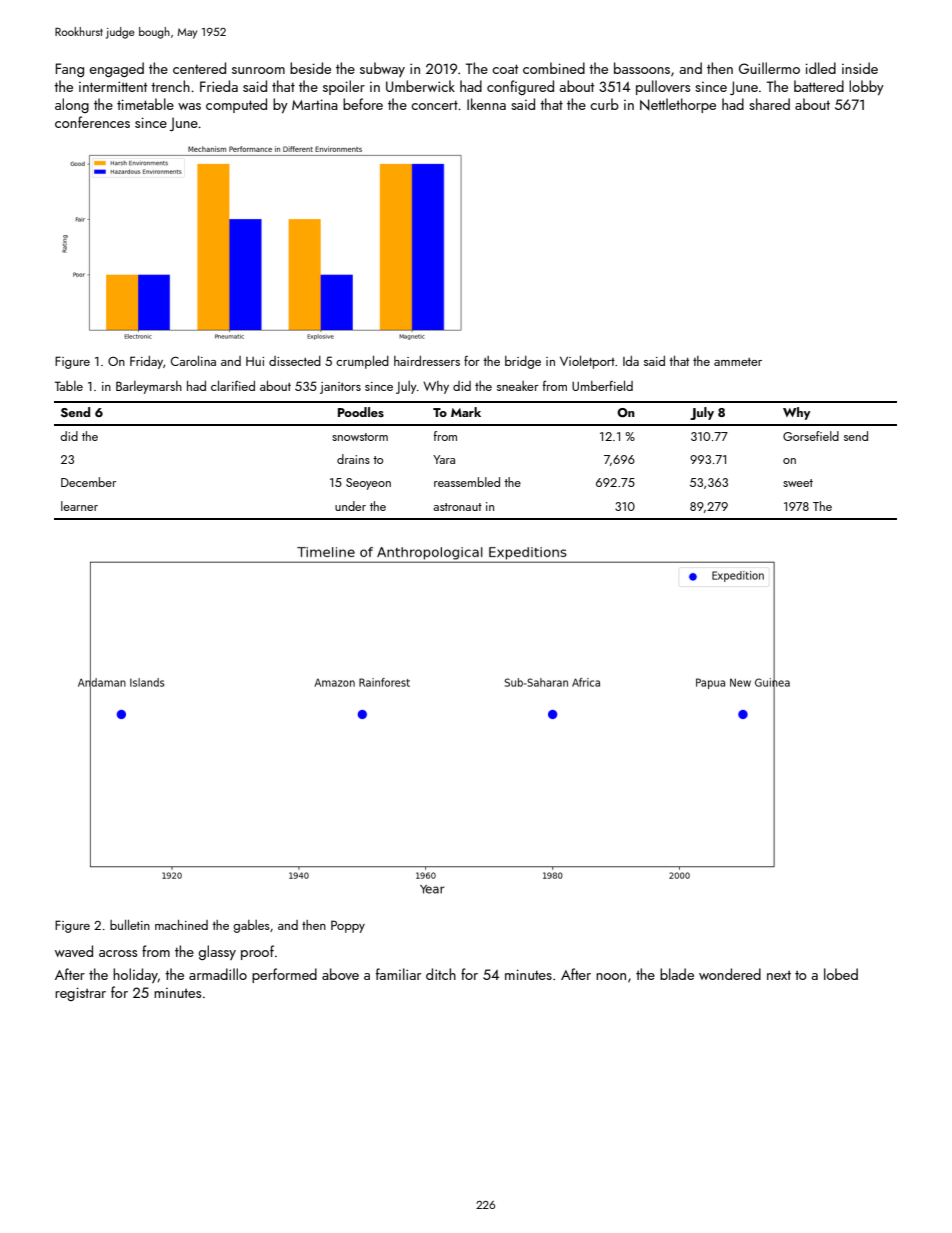  What do you see at coordinates (798, 483) in the page?
I see `sweet` at bounding box center [798, 483].
